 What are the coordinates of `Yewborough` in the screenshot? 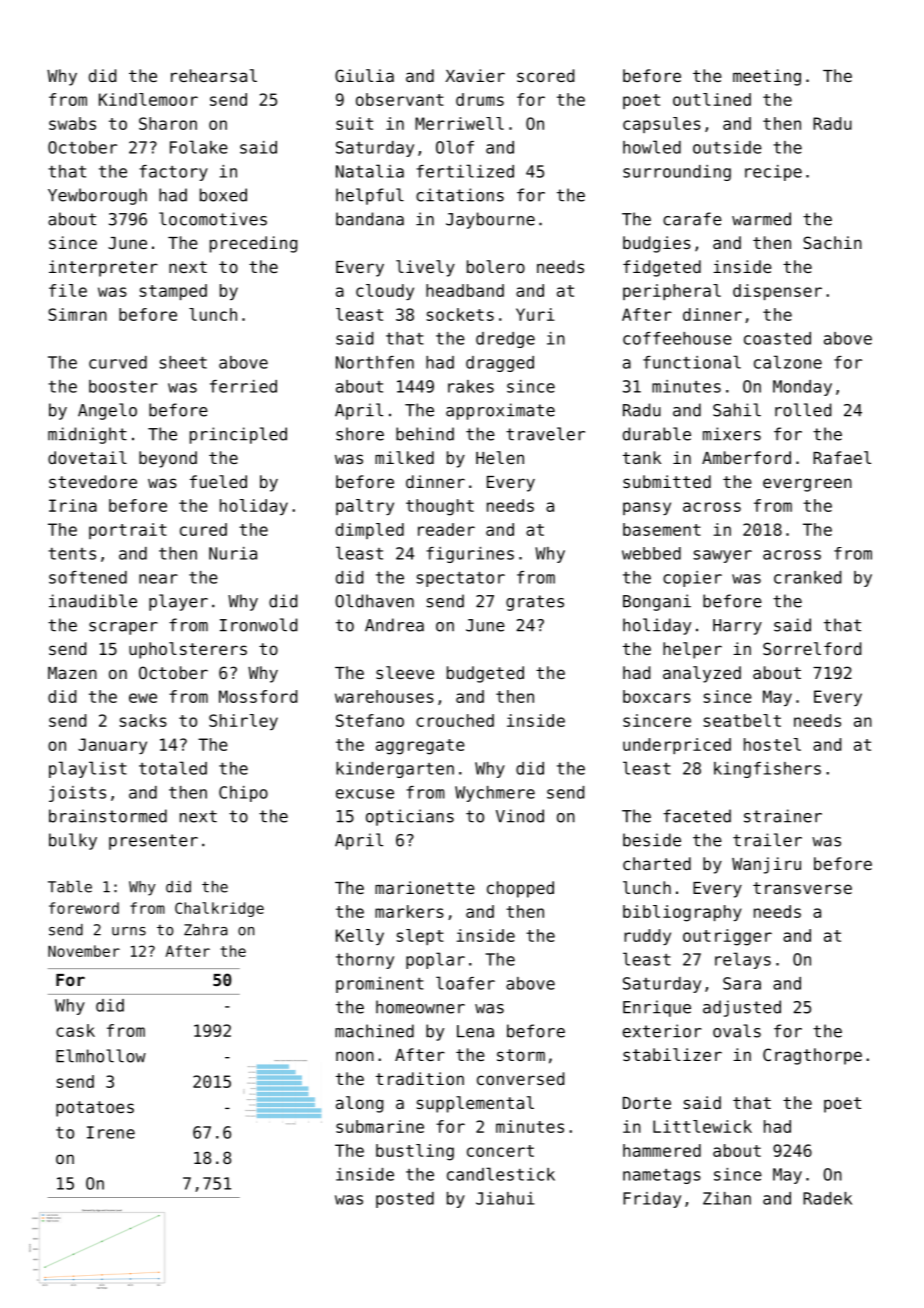 It's located at (97, 196).
